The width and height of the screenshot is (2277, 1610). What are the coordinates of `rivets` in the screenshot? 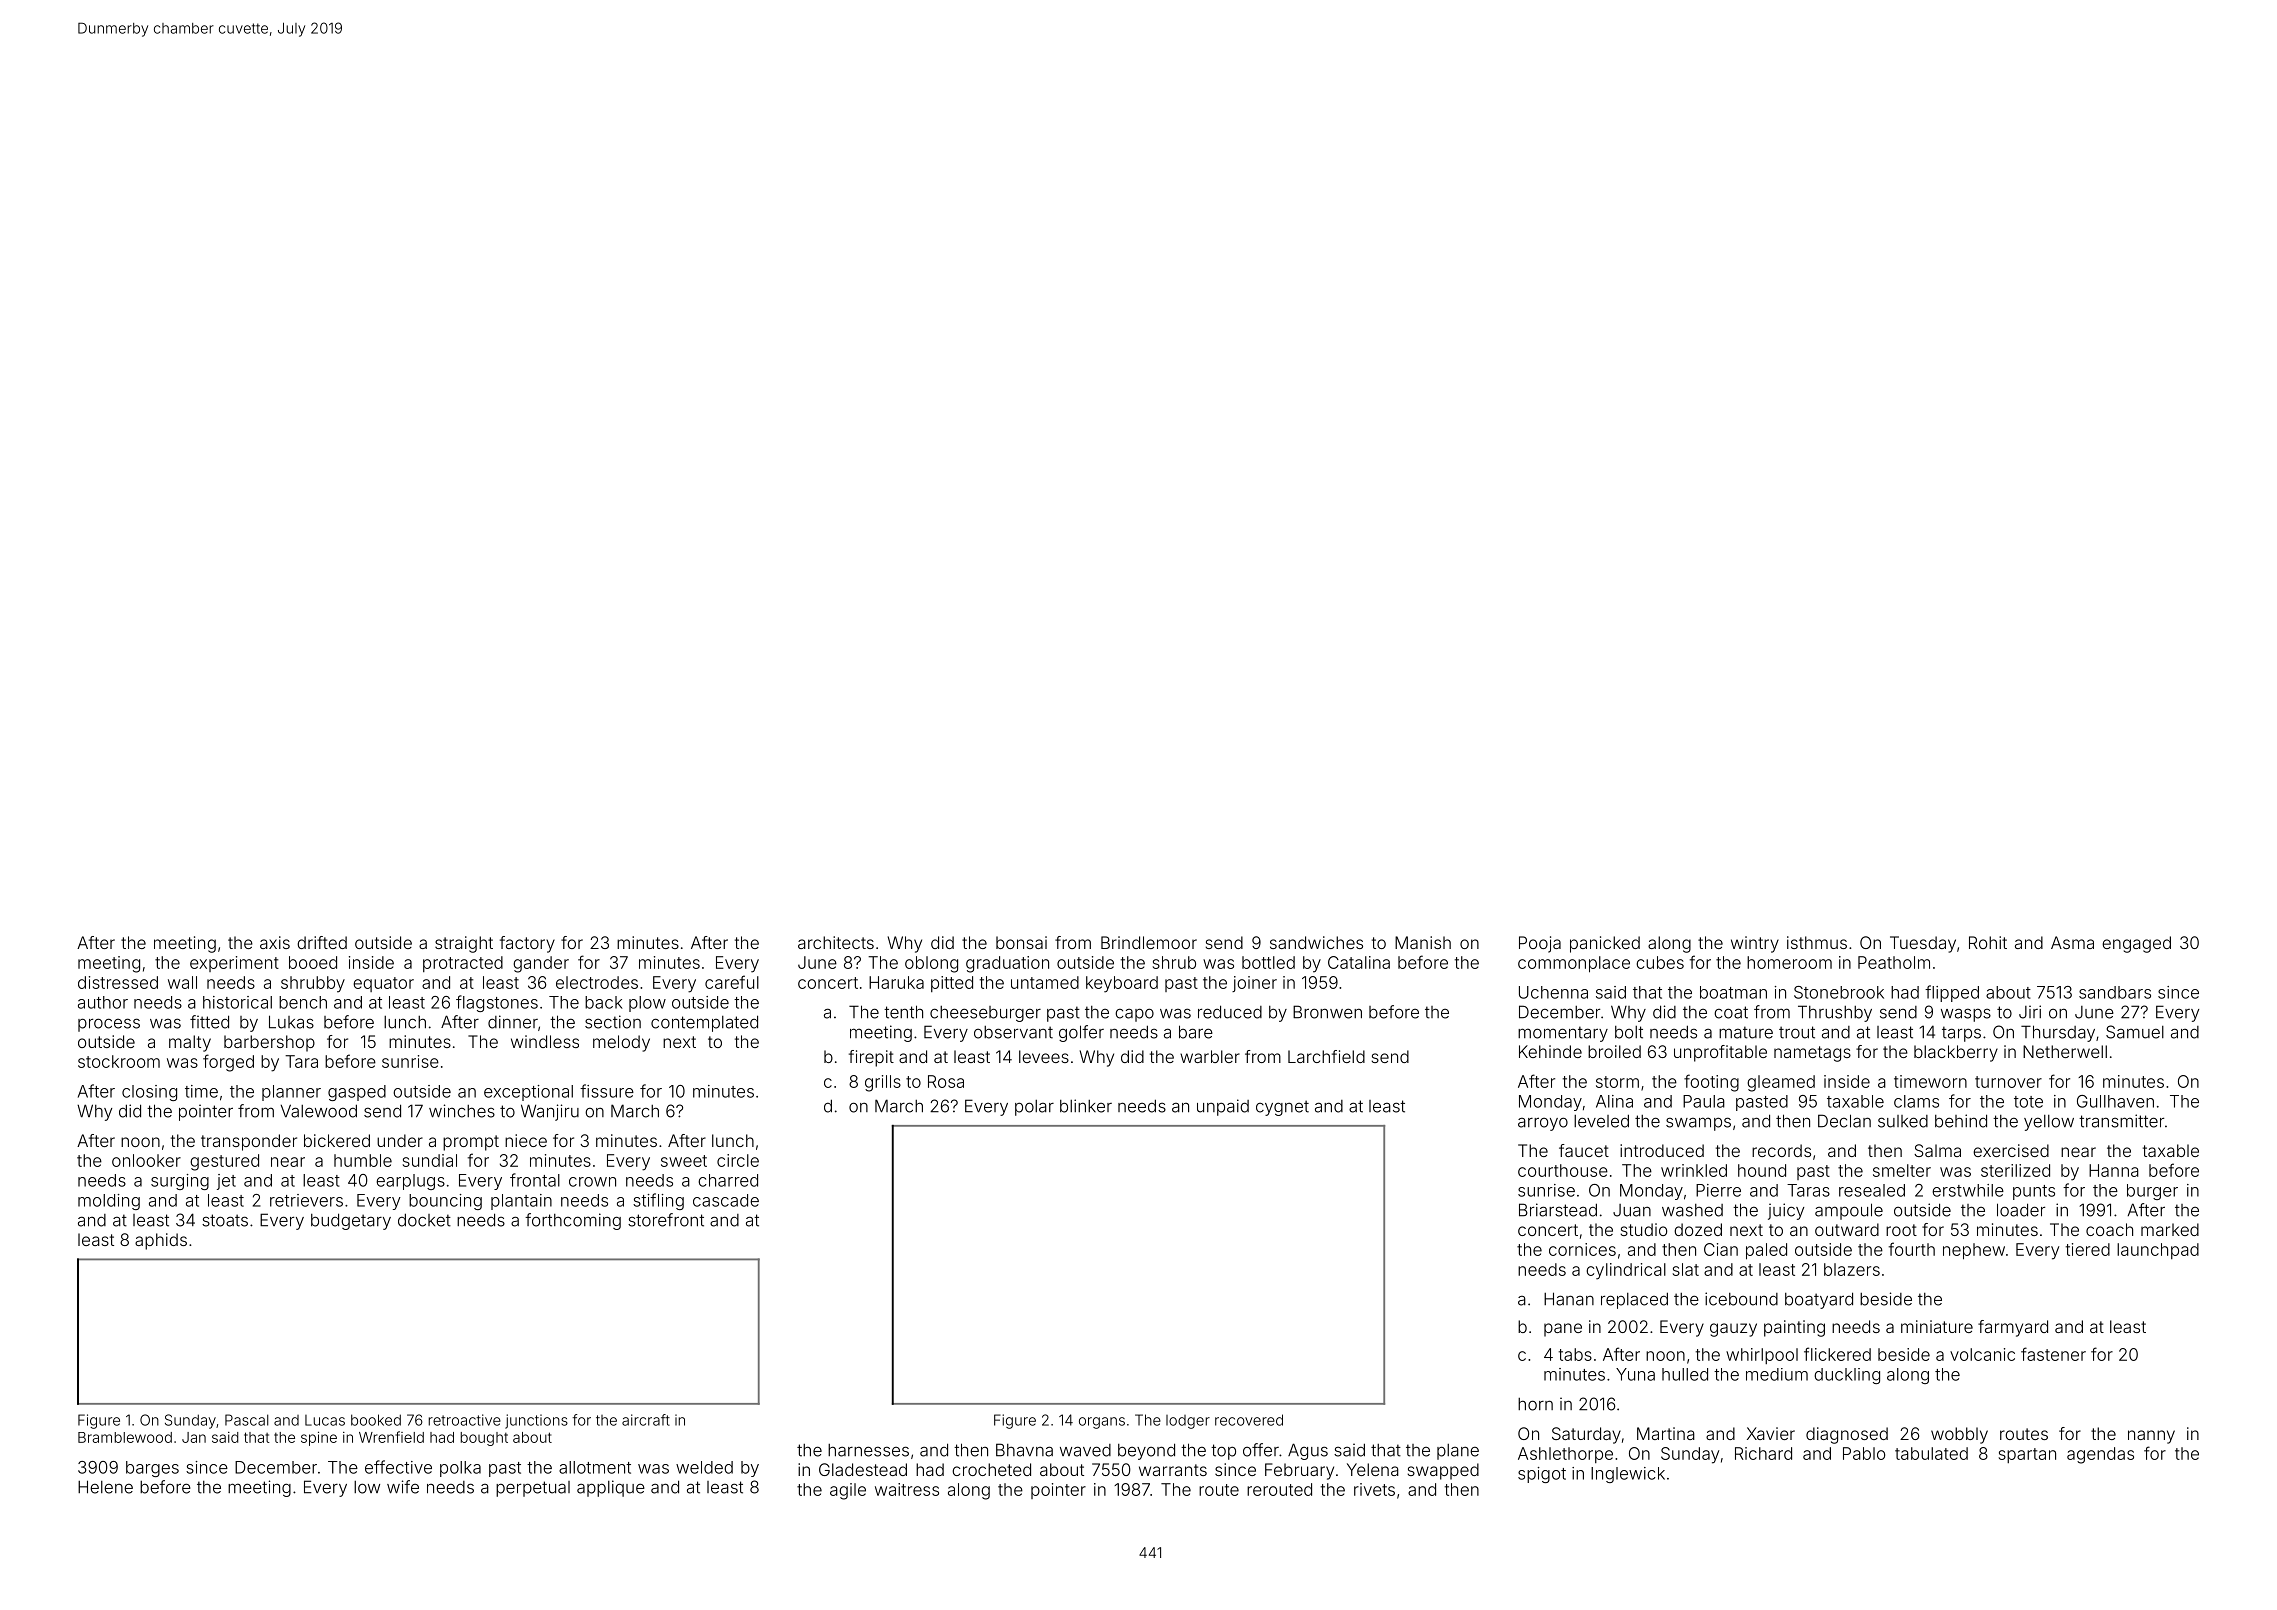 It's located at (1374, 1489).
